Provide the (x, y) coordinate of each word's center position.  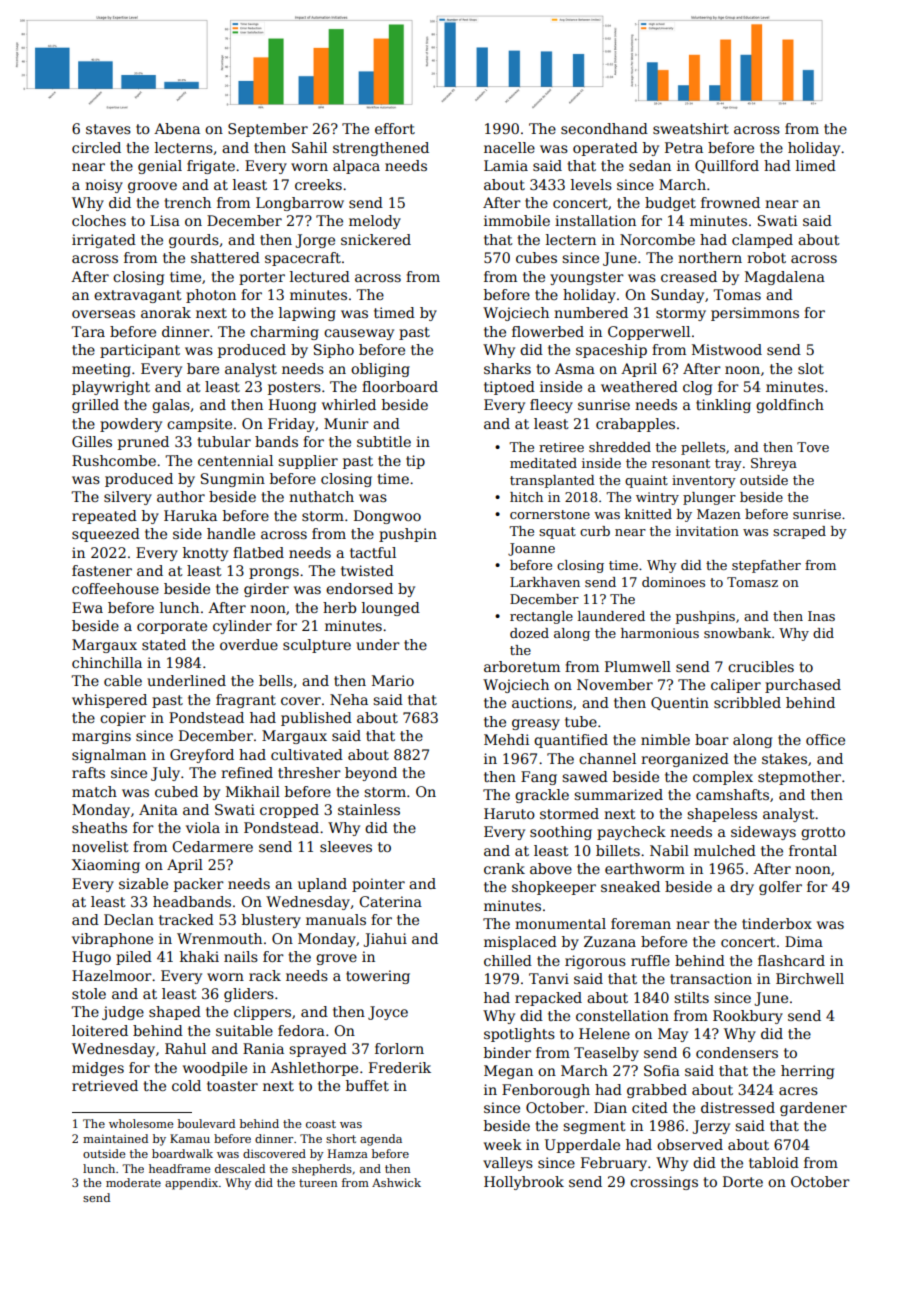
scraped (799, 532)
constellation (622, 1015)
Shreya (774, 464)
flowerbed (548, 331)
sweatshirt (691, 128)
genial (160, 167)
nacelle (509, 147)
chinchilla (107, 662)
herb (339, 607)
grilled (95, 406)
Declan (129, 919)
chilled (508, 960)
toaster (232, 1086)
